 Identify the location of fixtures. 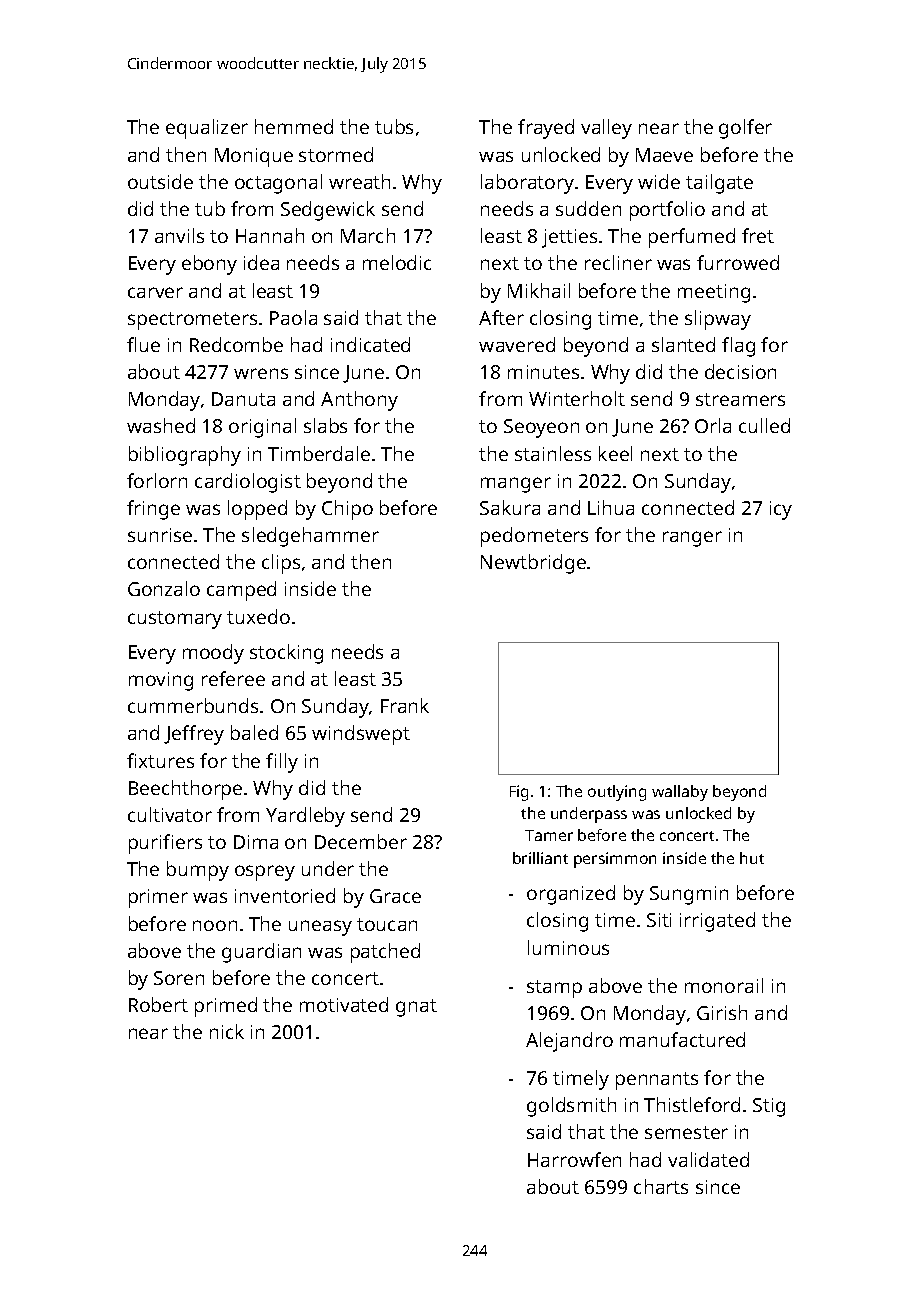
(160, 760).
